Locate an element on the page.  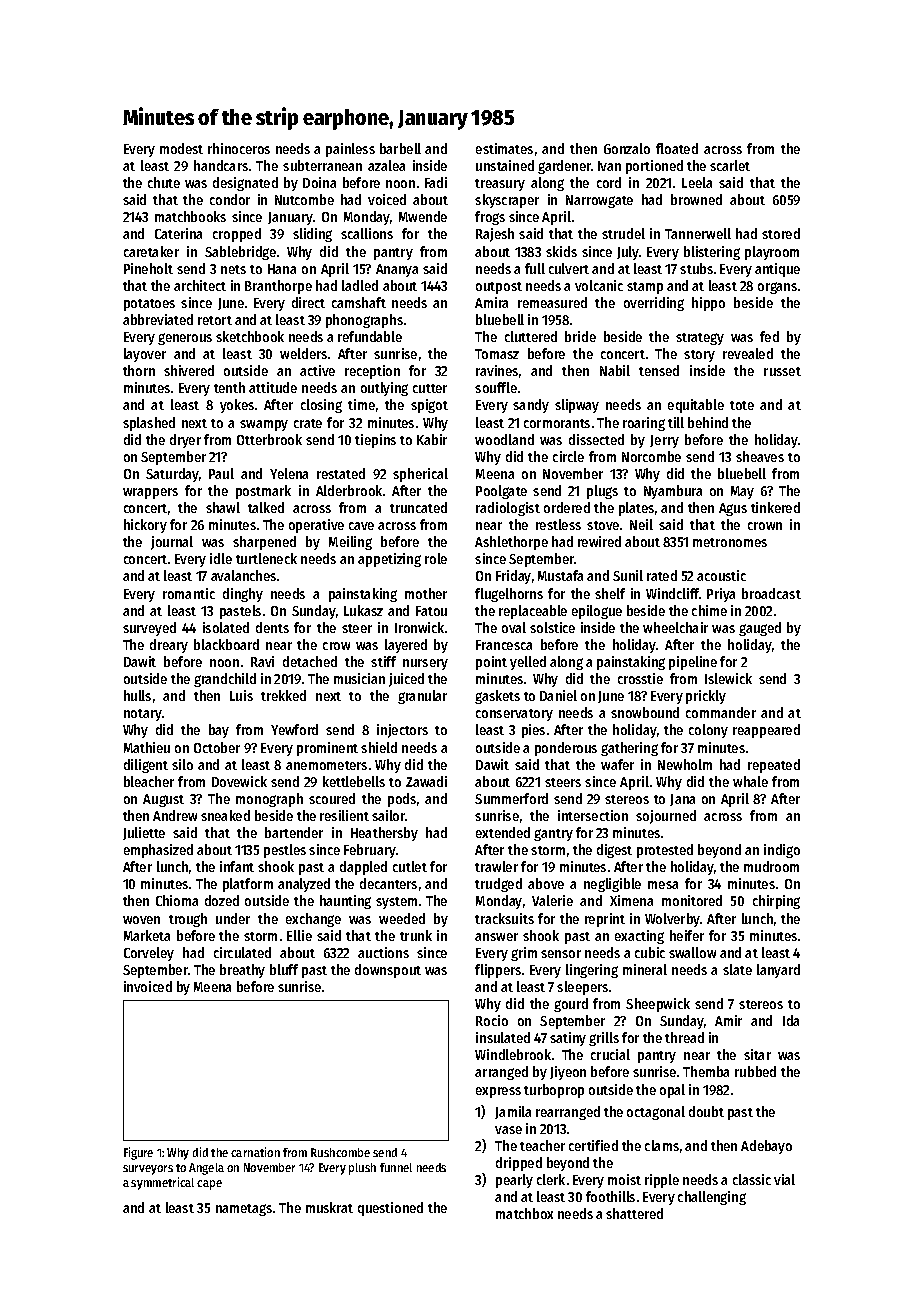
Priya is located at coordinates (721, 595).
